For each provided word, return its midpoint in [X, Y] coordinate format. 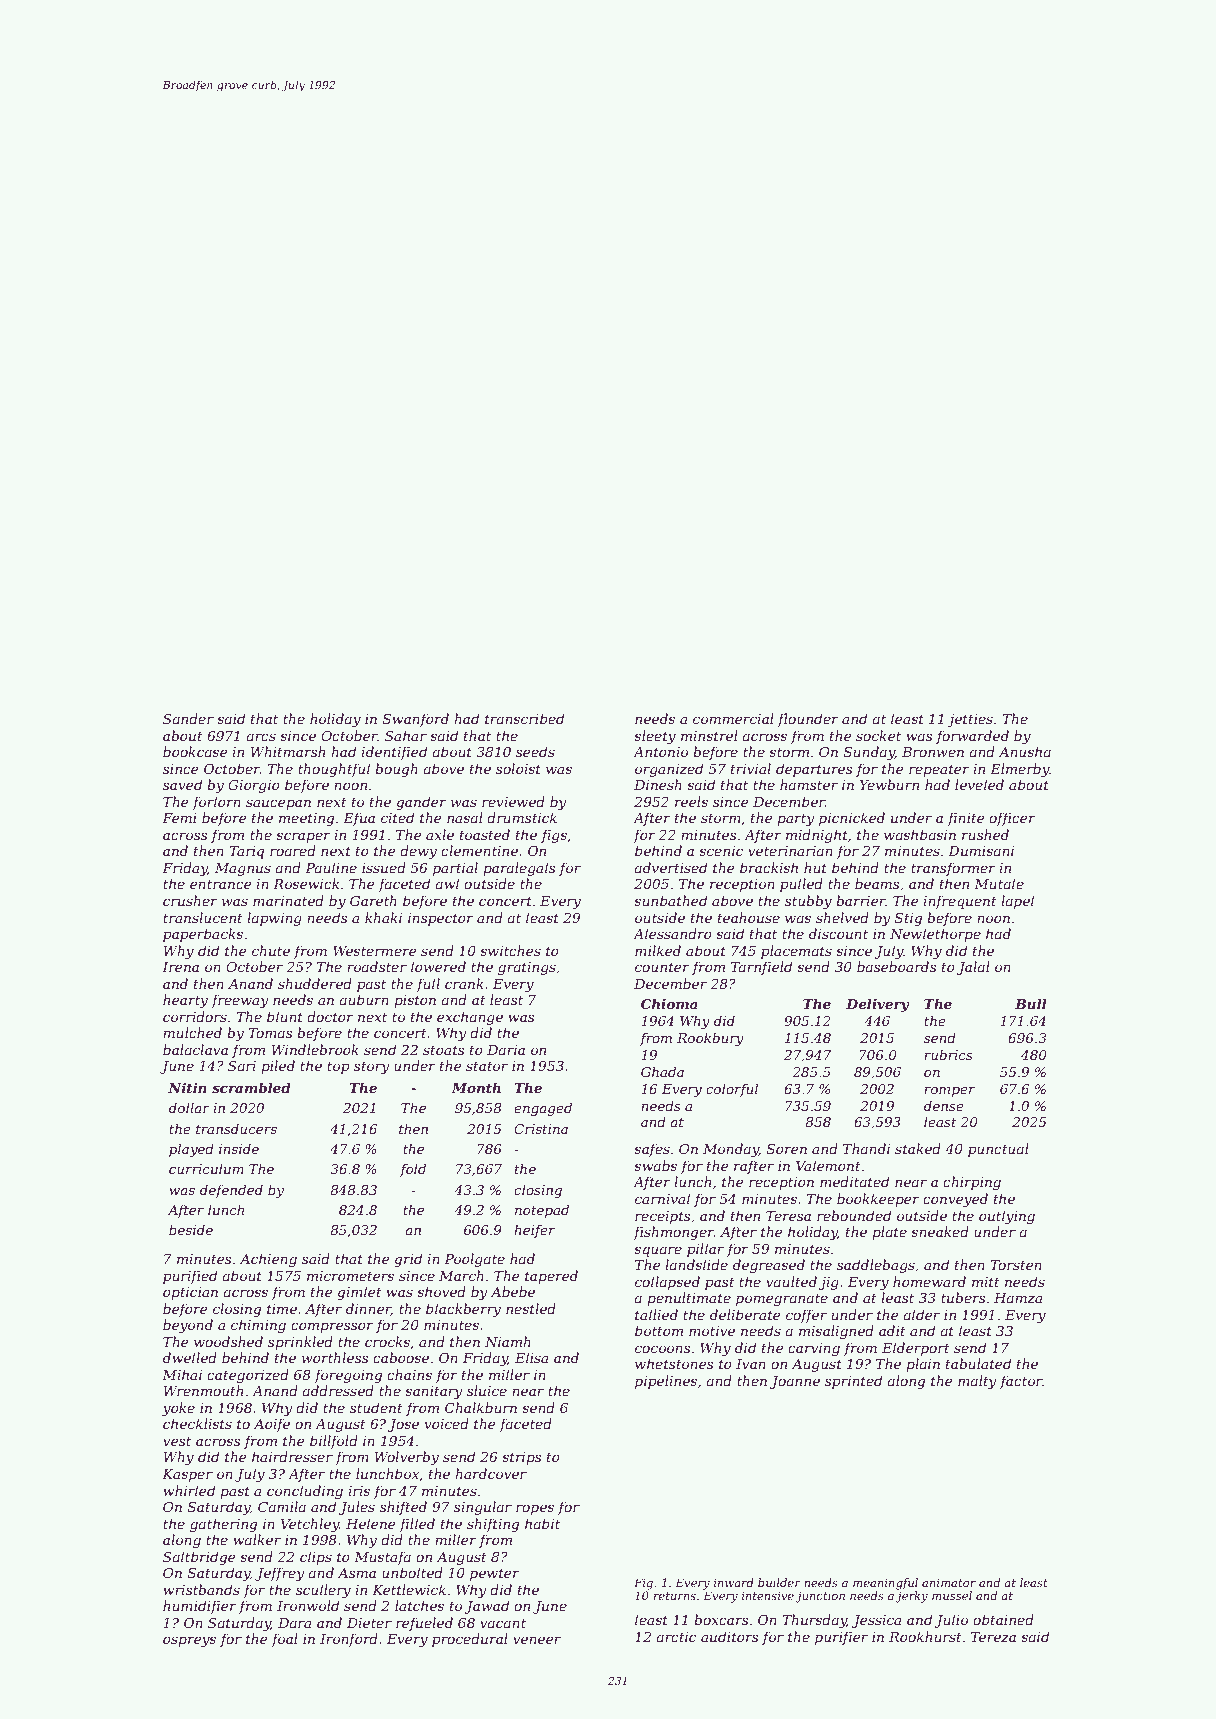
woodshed [228, 1341]
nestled [531, 1308]
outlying [1007, 1217]
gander [421, 803]
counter [662, 967]
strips [522, 1458]
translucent [203, 917]
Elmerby [1019, 770]
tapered [551, 1277]
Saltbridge [199, 1558]
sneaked [940, 1231]
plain [923, 1365]
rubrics [948, 1054]
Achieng [268, 1260]
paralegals [519, 869]
